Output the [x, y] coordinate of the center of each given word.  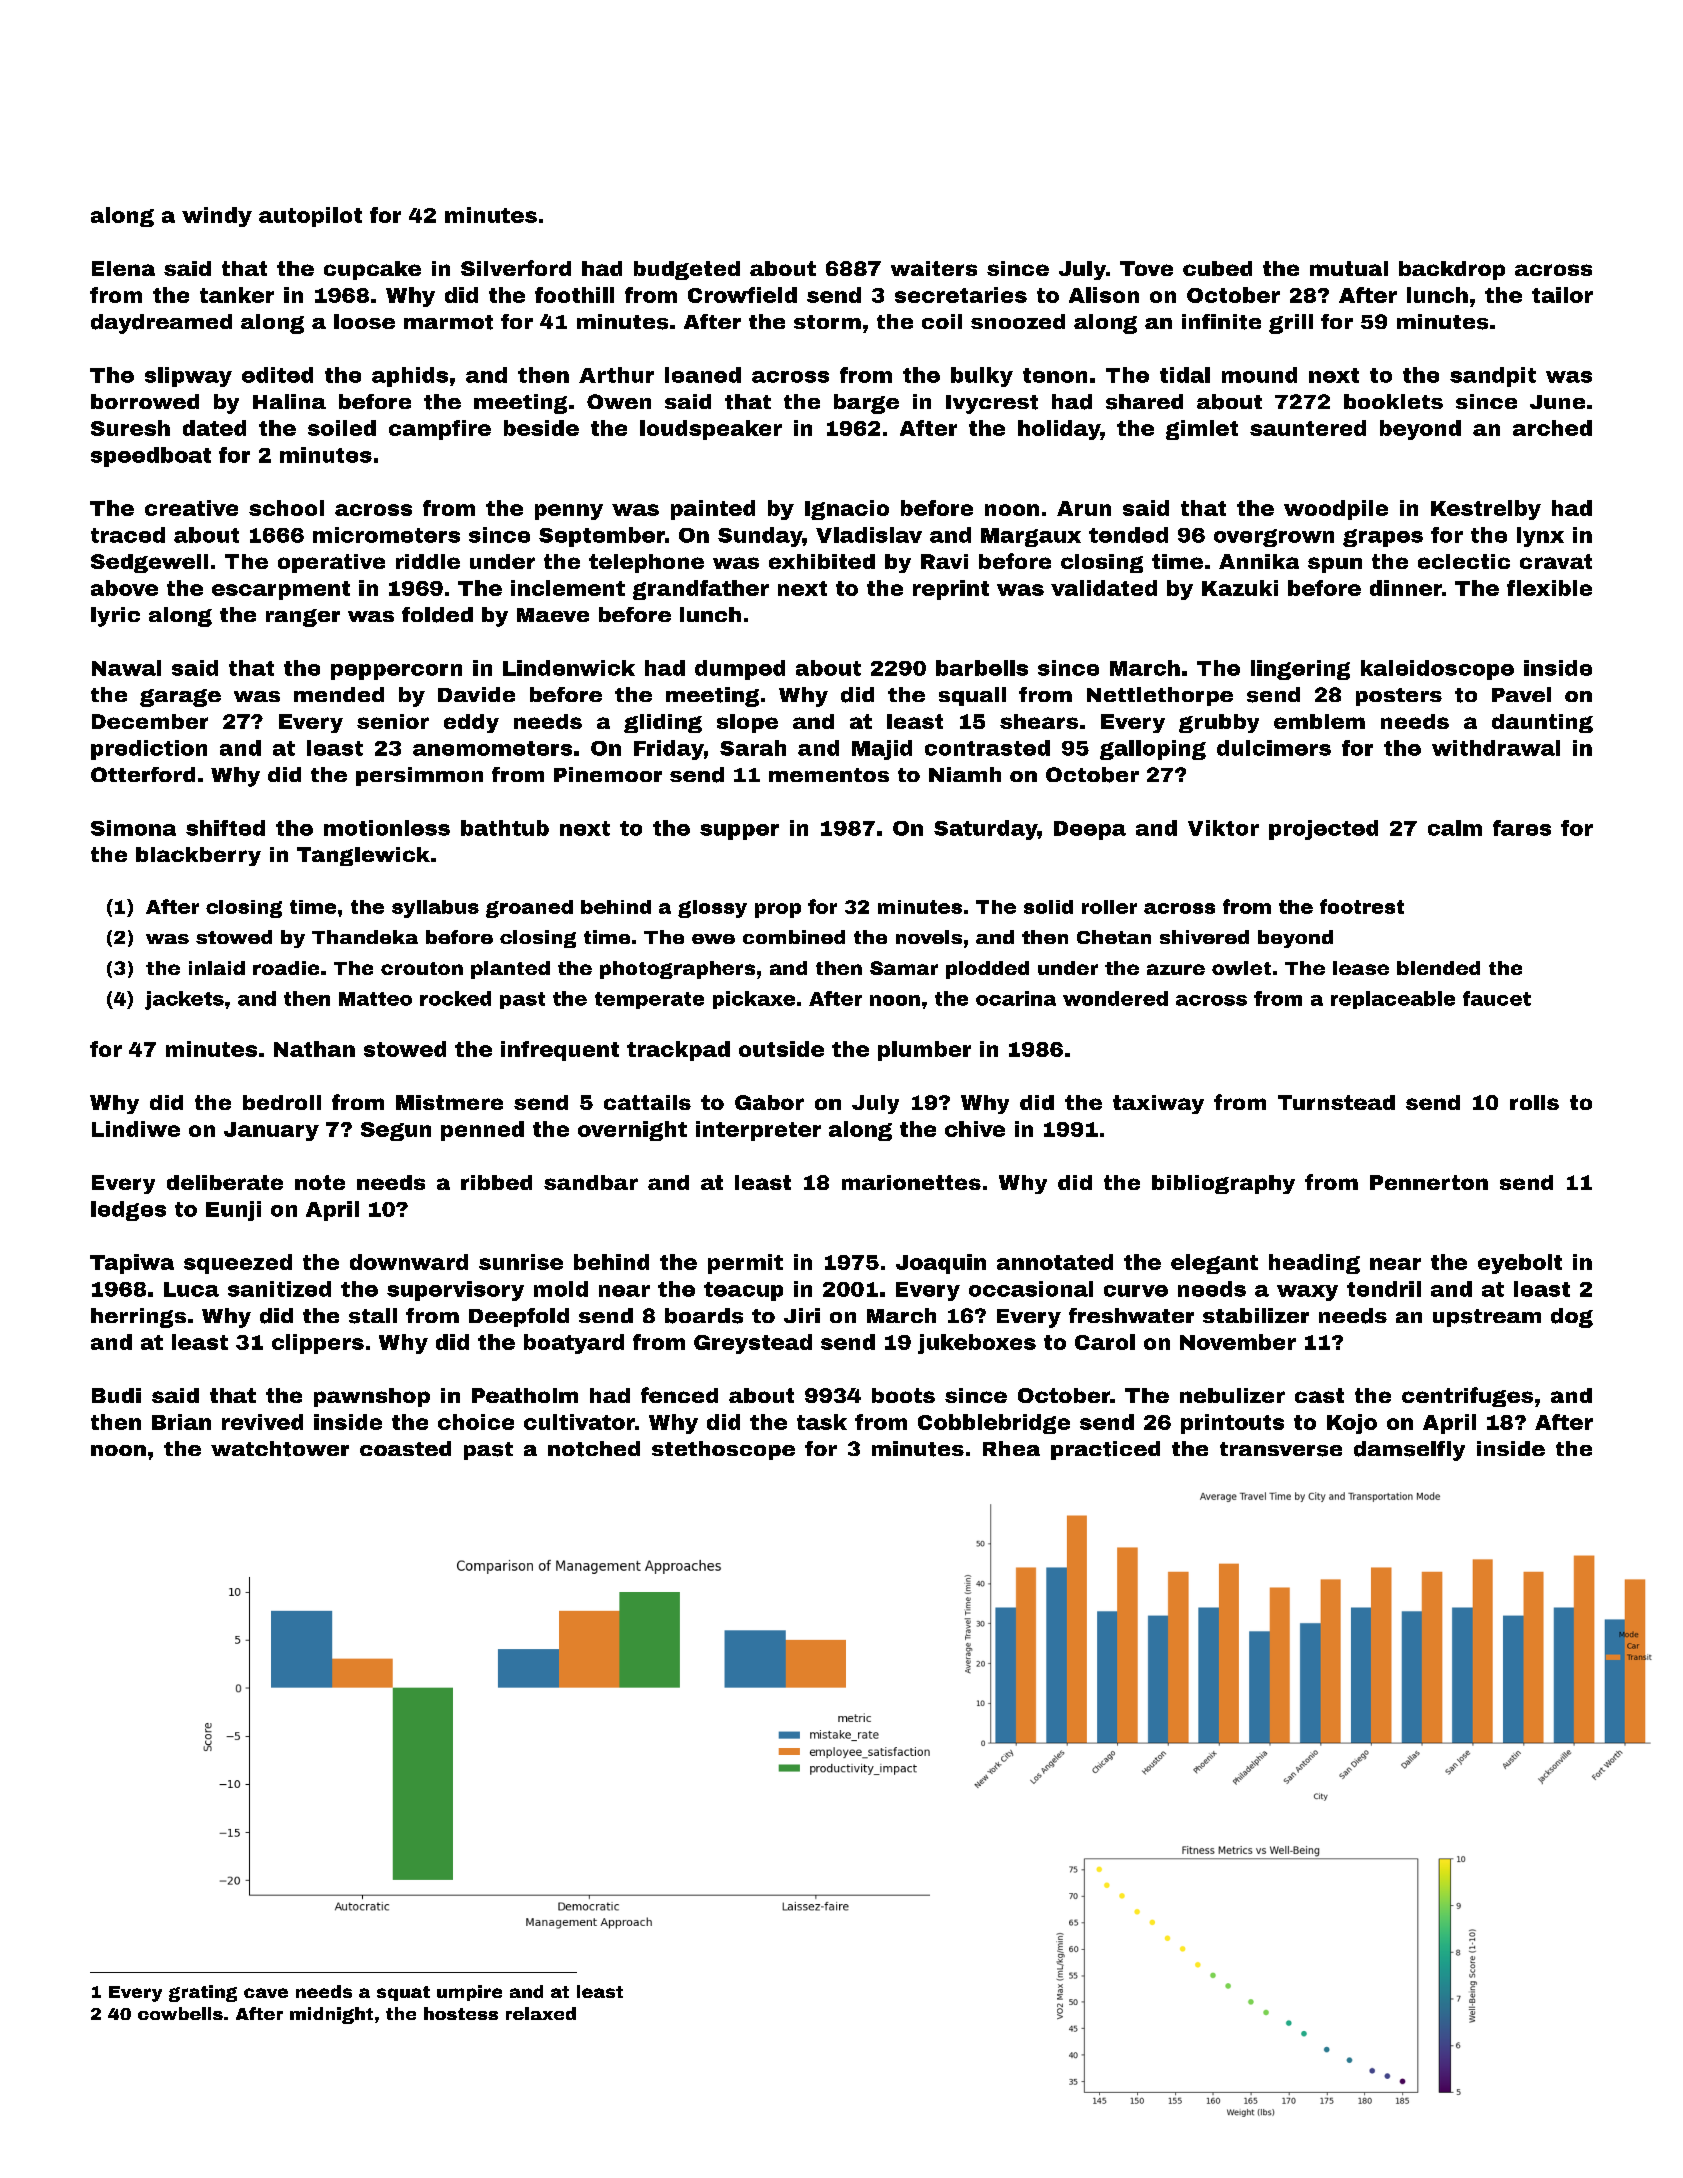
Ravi [944, 561]
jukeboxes [977, 1344]
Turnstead [1336, 1102]
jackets [184, 1000]
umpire [469, 1993]
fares [1522, 828]
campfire [440, 430]
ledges [128, 1211]
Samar [904, 968]
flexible [1549, 588]
